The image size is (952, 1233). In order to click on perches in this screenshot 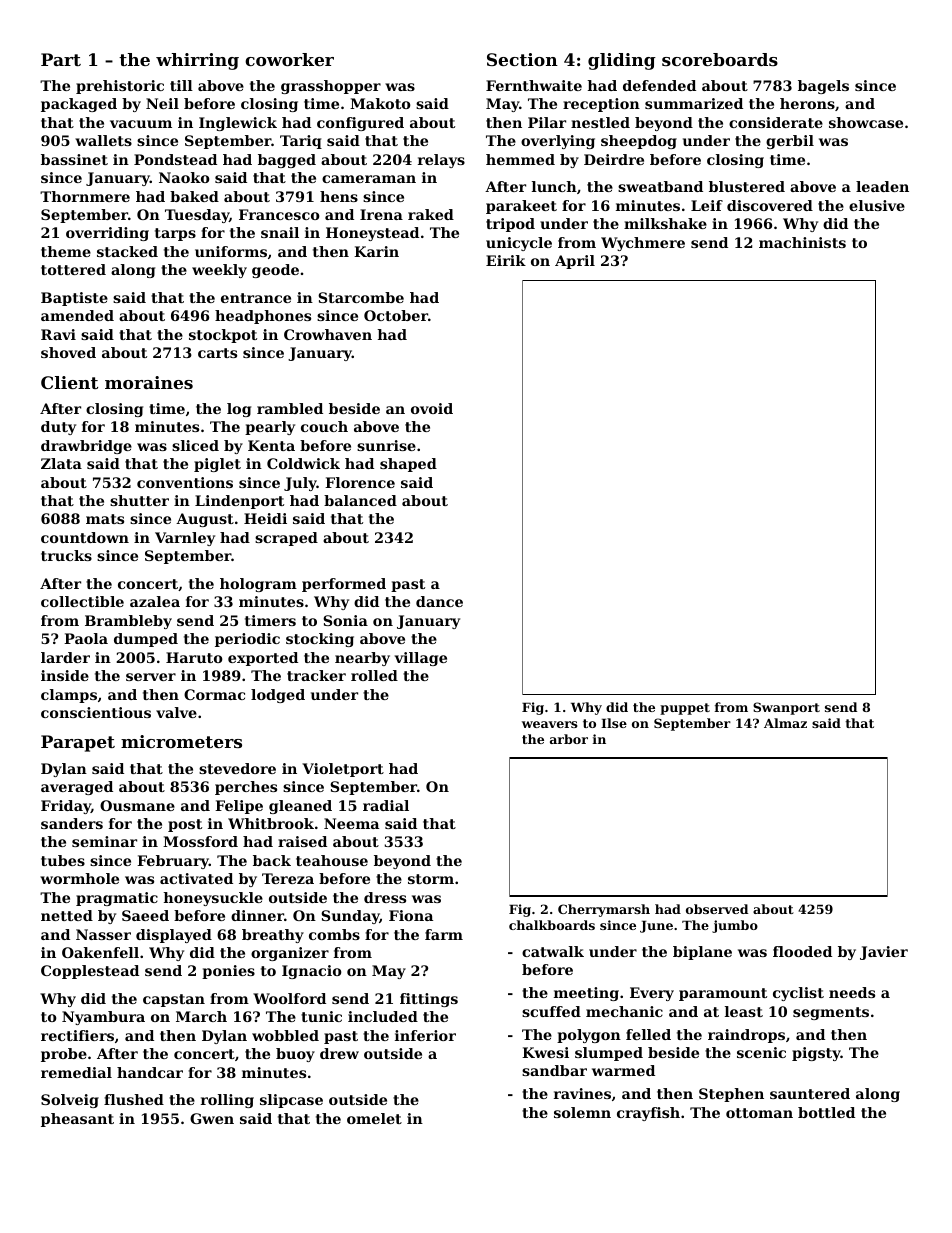, I will do `click(246, 788)`.
